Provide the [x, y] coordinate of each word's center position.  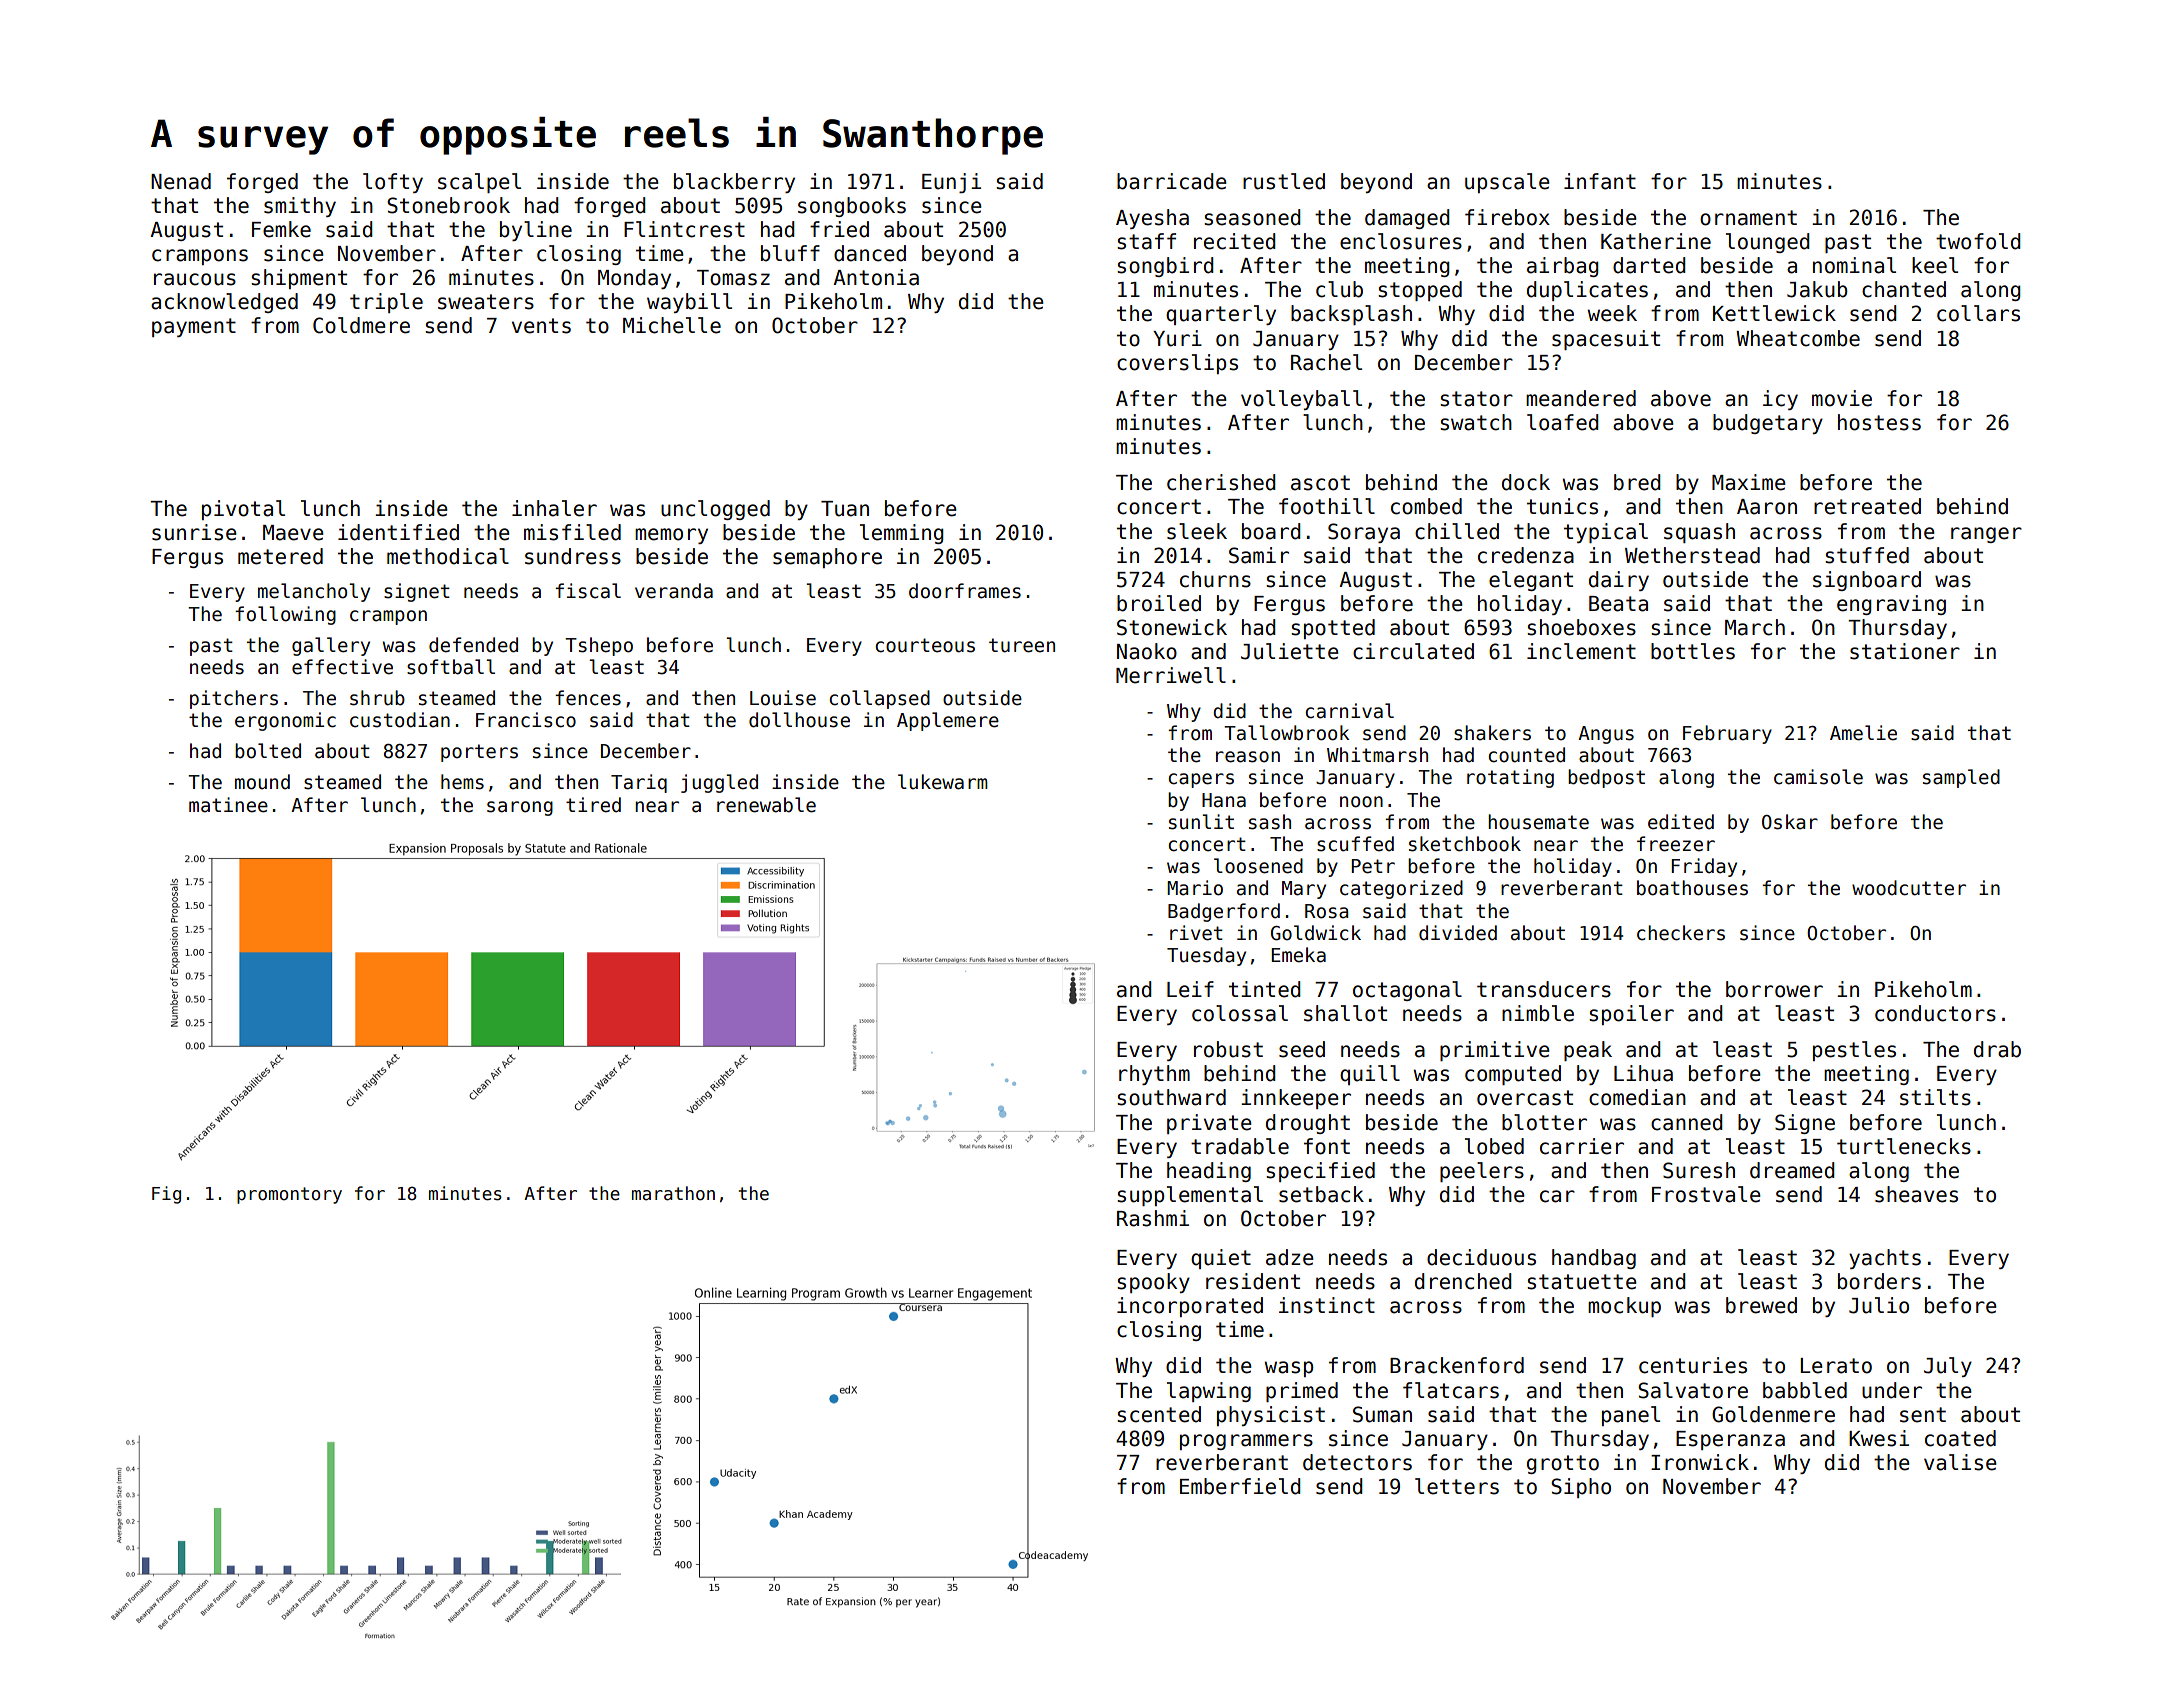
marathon [673, 1193]
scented [1159, 1414]
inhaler [554, 508]
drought [1308, 1124]
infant [1600, 181]
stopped [1420, 291]
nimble [1538, 1013]
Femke [281, 229]
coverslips [1177, 364]
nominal [1854, 265]
